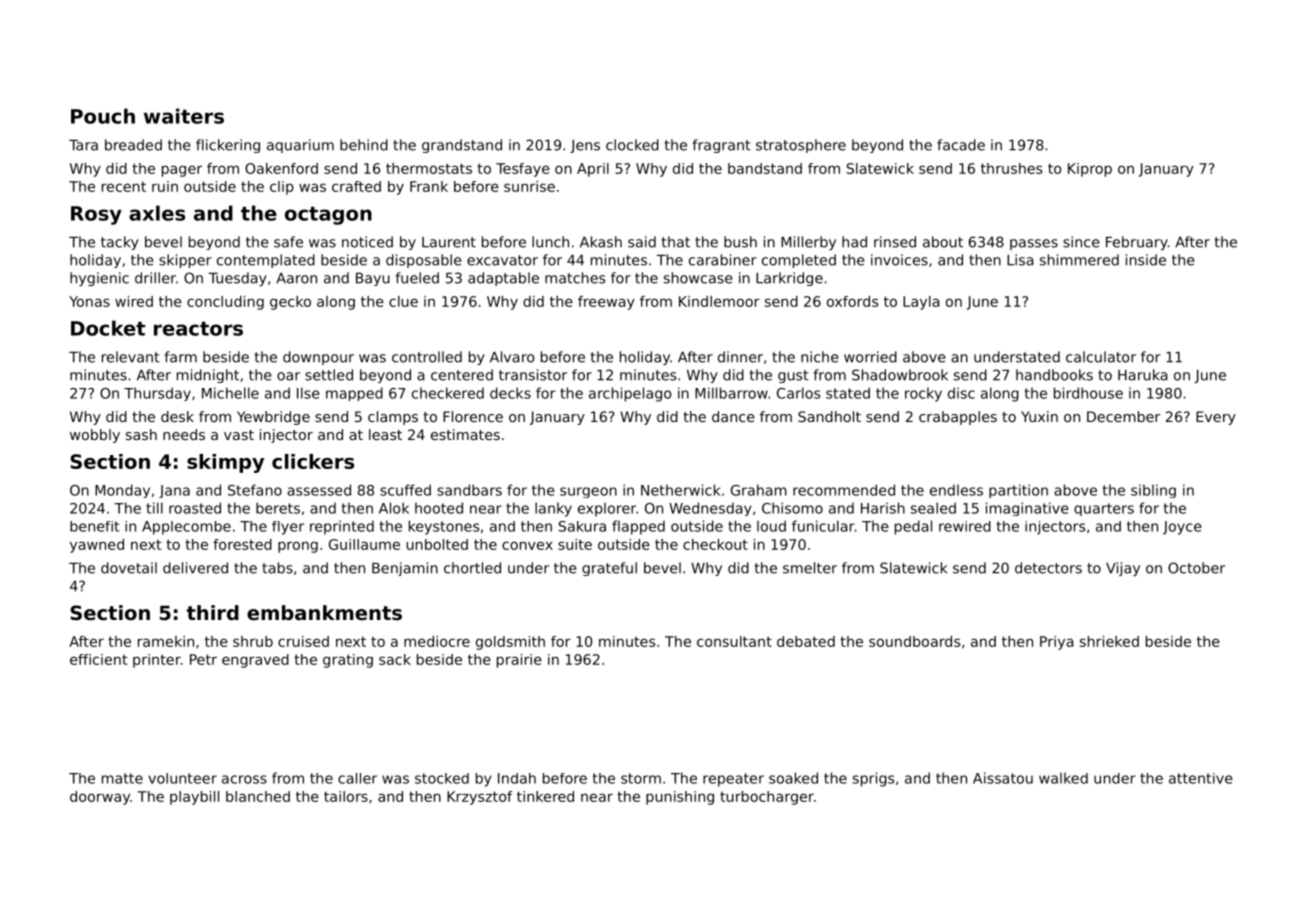  What do you see at coordinates (357, 778) in the screenshot?
I see `caller` at bounding box center [357, 778].
